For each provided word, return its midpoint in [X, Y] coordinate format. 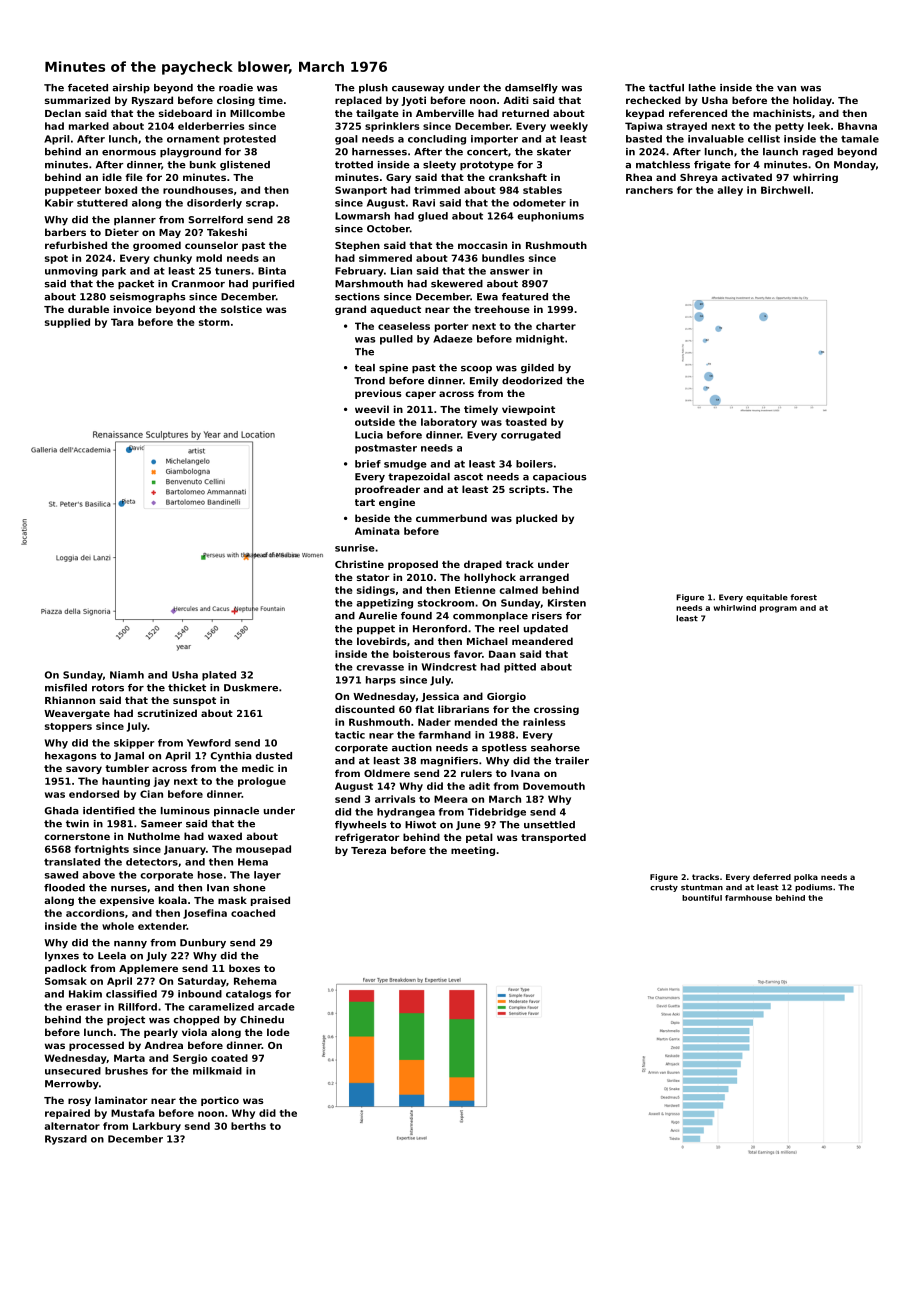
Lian [401, 271]
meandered [542, 641]
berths [248, 1126]
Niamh [127, 675]
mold [209, 258]
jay [161, 782]
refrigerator [367, 838]
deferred [772, 877]
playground [190, 153]
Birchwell [785, 190]
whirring [815, 178]
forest [803, 597]
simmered [385, 258]
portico [220, 1101]
